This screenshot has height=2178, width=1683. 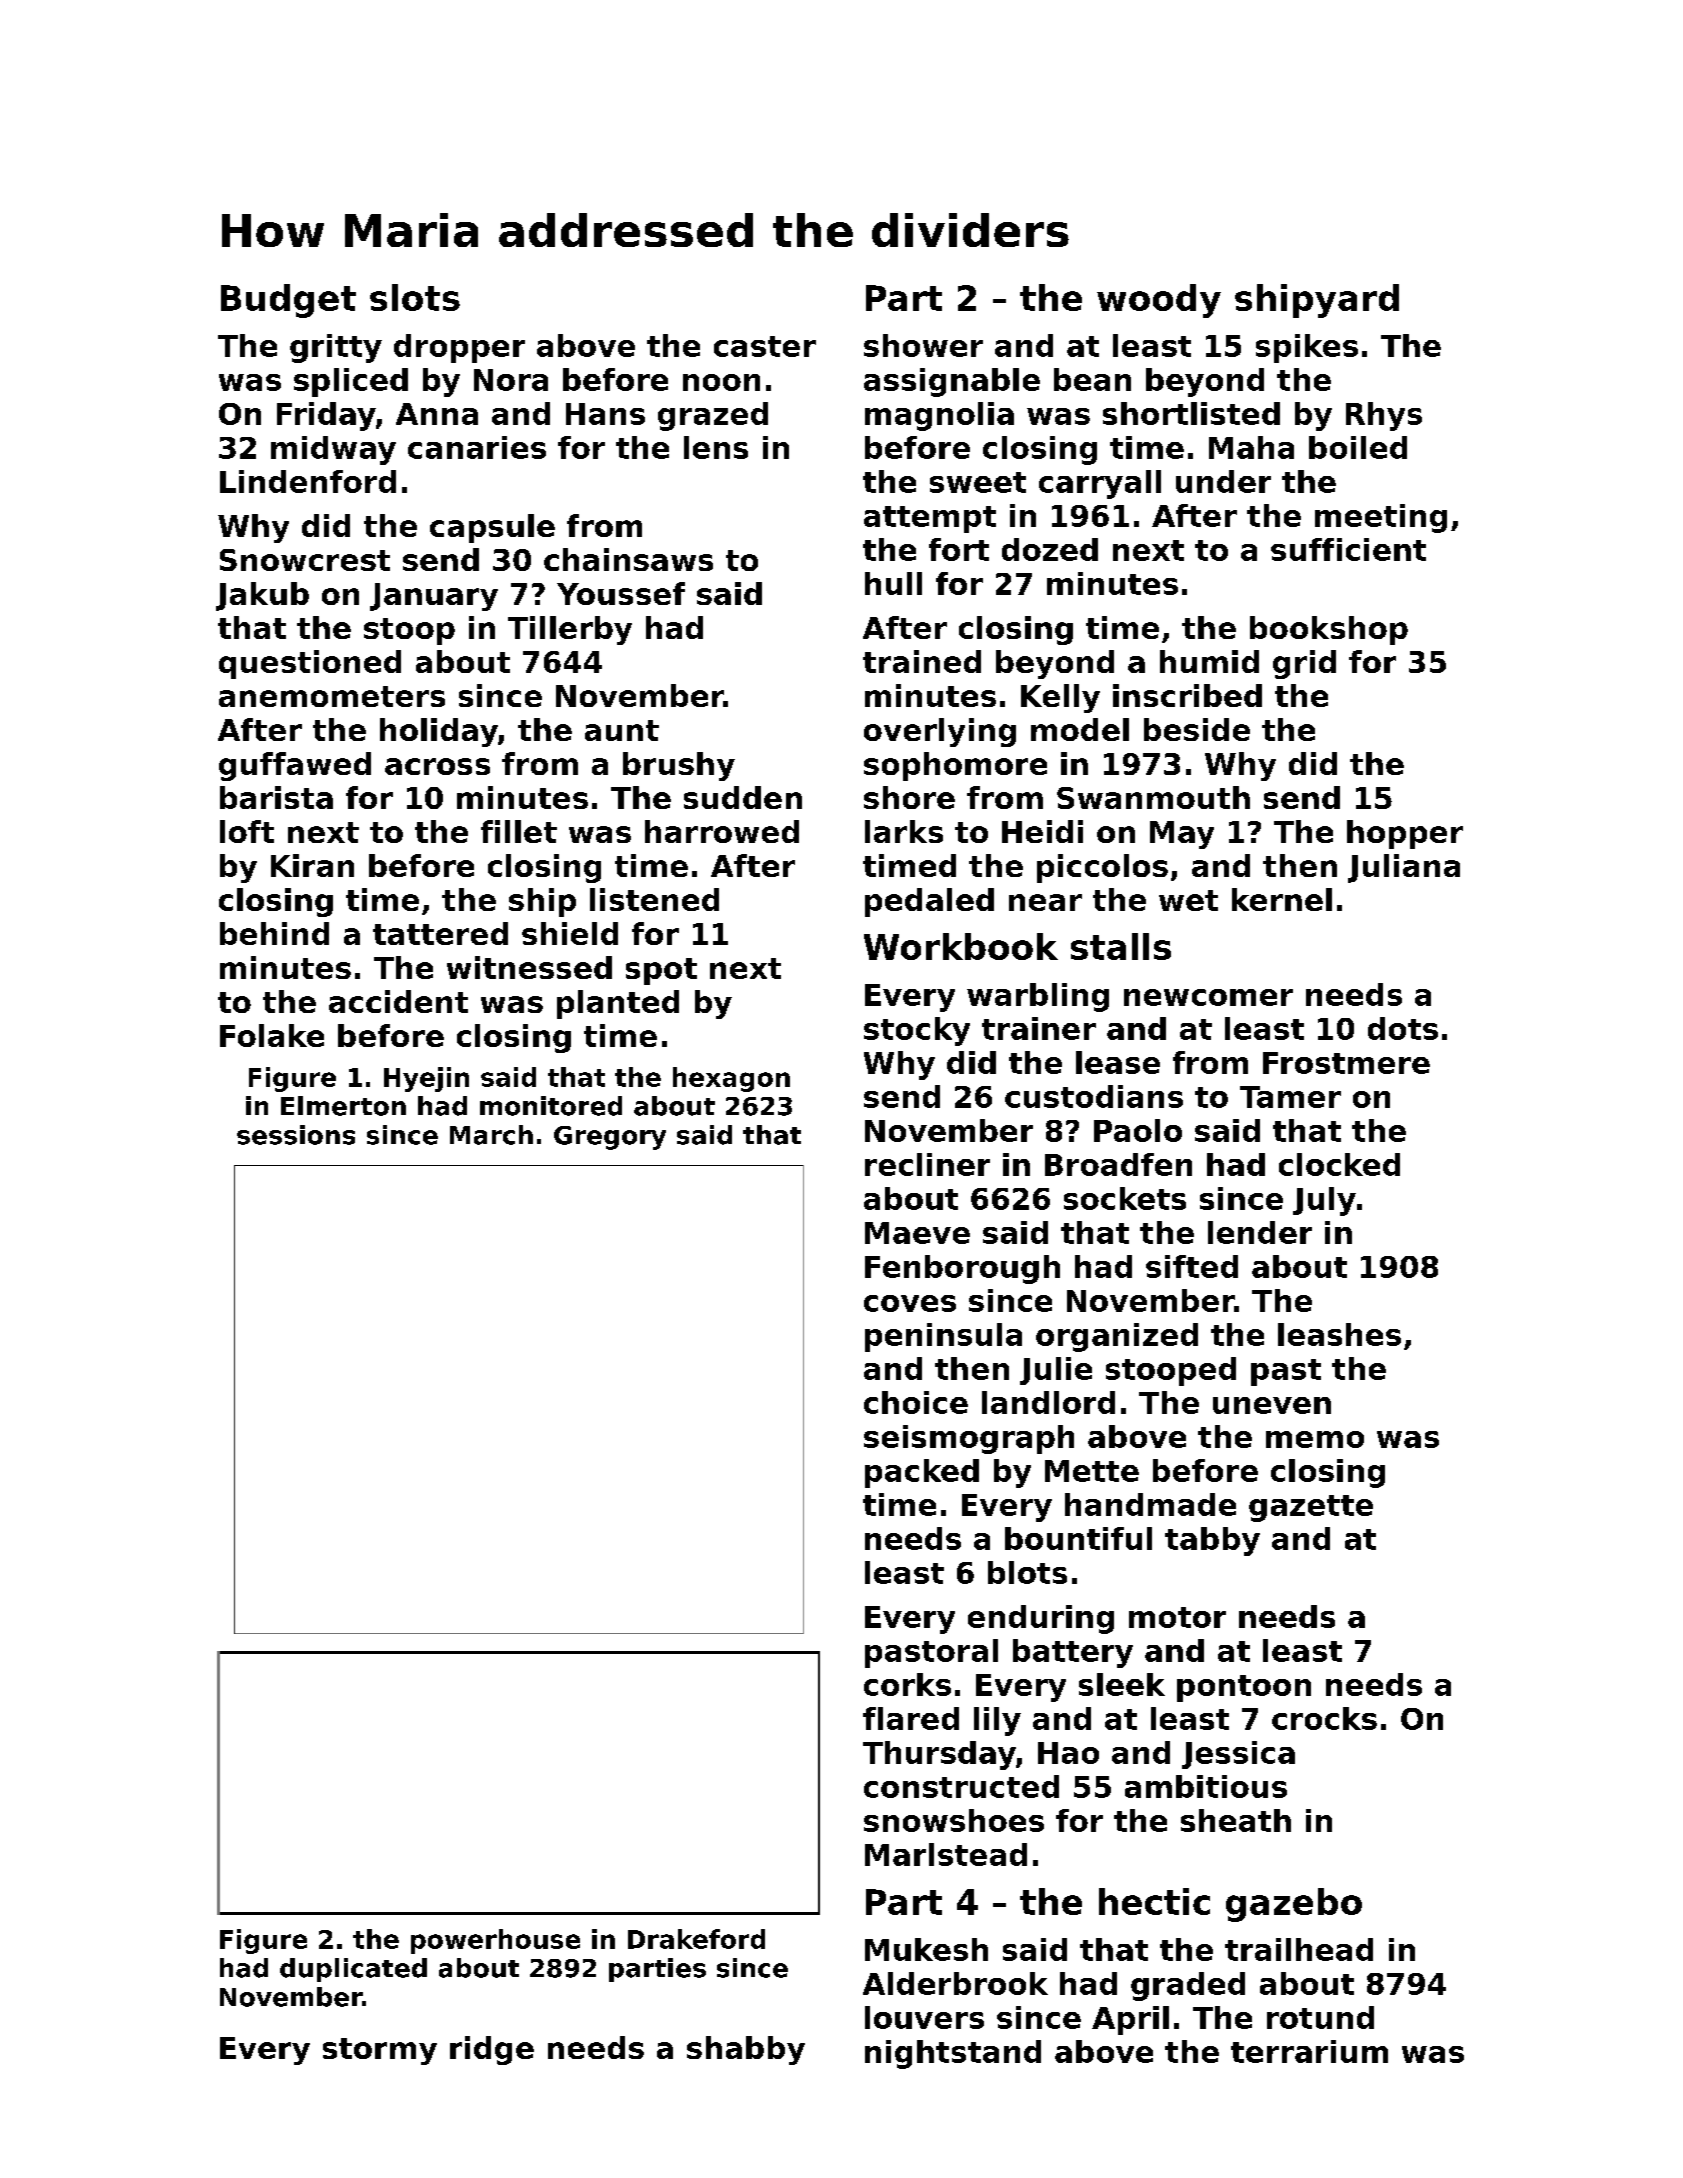 What do you see at coordinates (492, 2050) in the screenshot?
I see `ridge` at bounding box center [492, 2050].
